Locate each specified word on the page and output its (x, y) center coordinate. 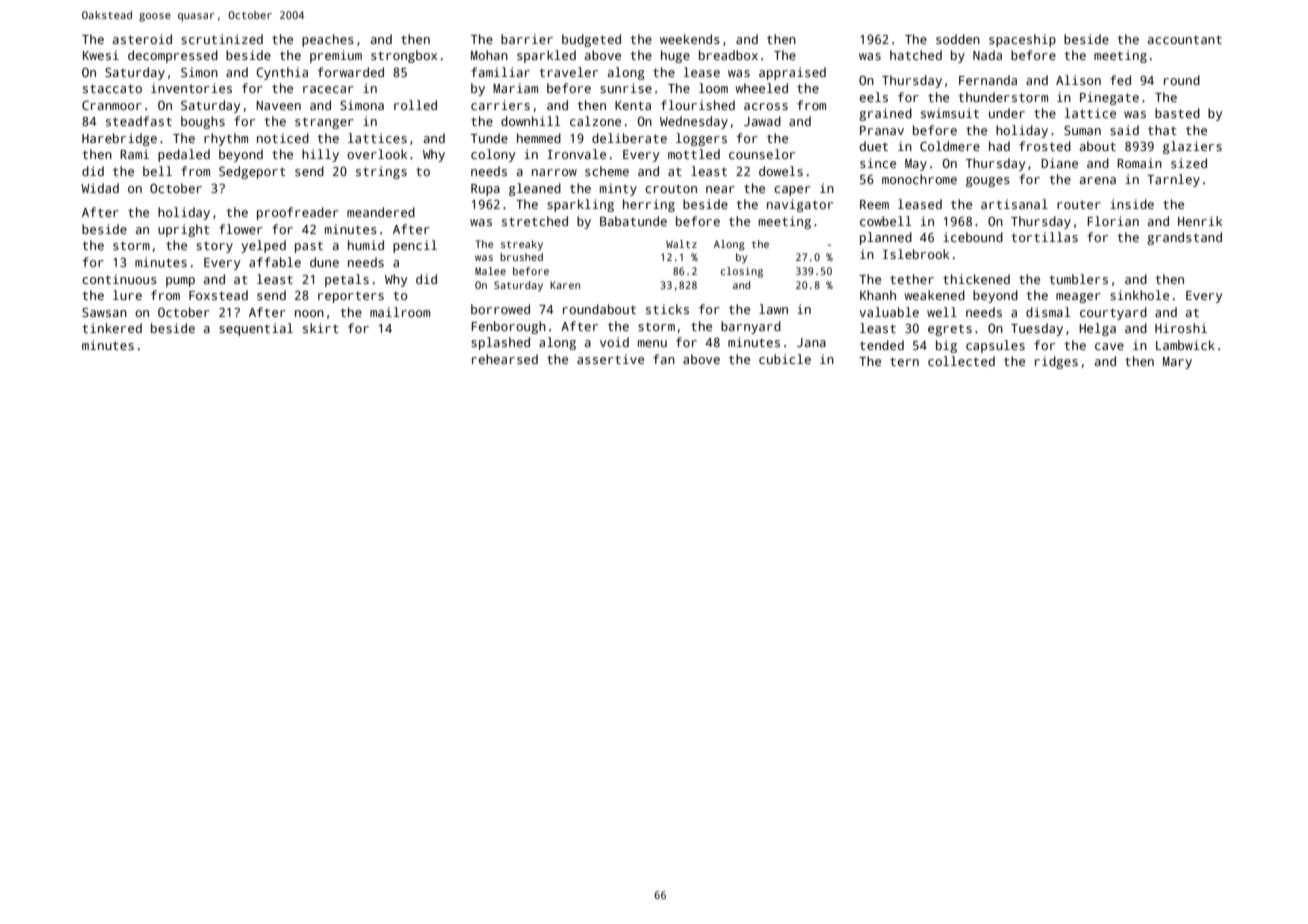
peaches (328, 40)
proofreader (298, 213)
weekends (690, 39)
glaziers (1192, 147)
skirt (321, 328)
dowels (781, 171)
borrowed (500, 309)
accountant (1185, 39)
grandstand (1184, 238)
